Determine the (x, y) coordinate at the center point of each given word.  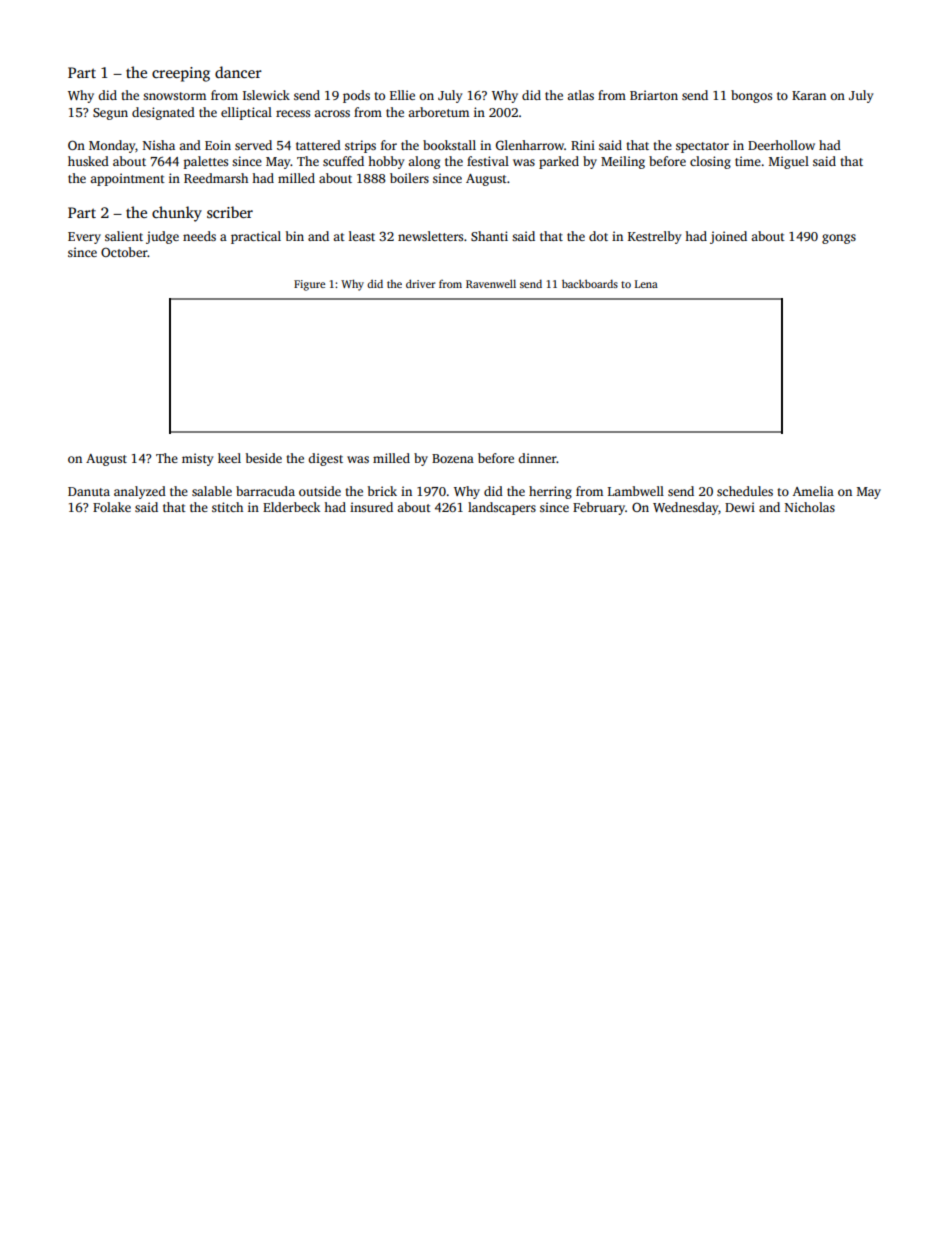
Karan (809, 95)
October (124, 252)
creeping (181, 74)
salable (212, 491)
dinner (537, 458)
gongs (839, 239)
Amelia (813, 491)
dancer (238, 72)
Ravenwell (491, 283)
